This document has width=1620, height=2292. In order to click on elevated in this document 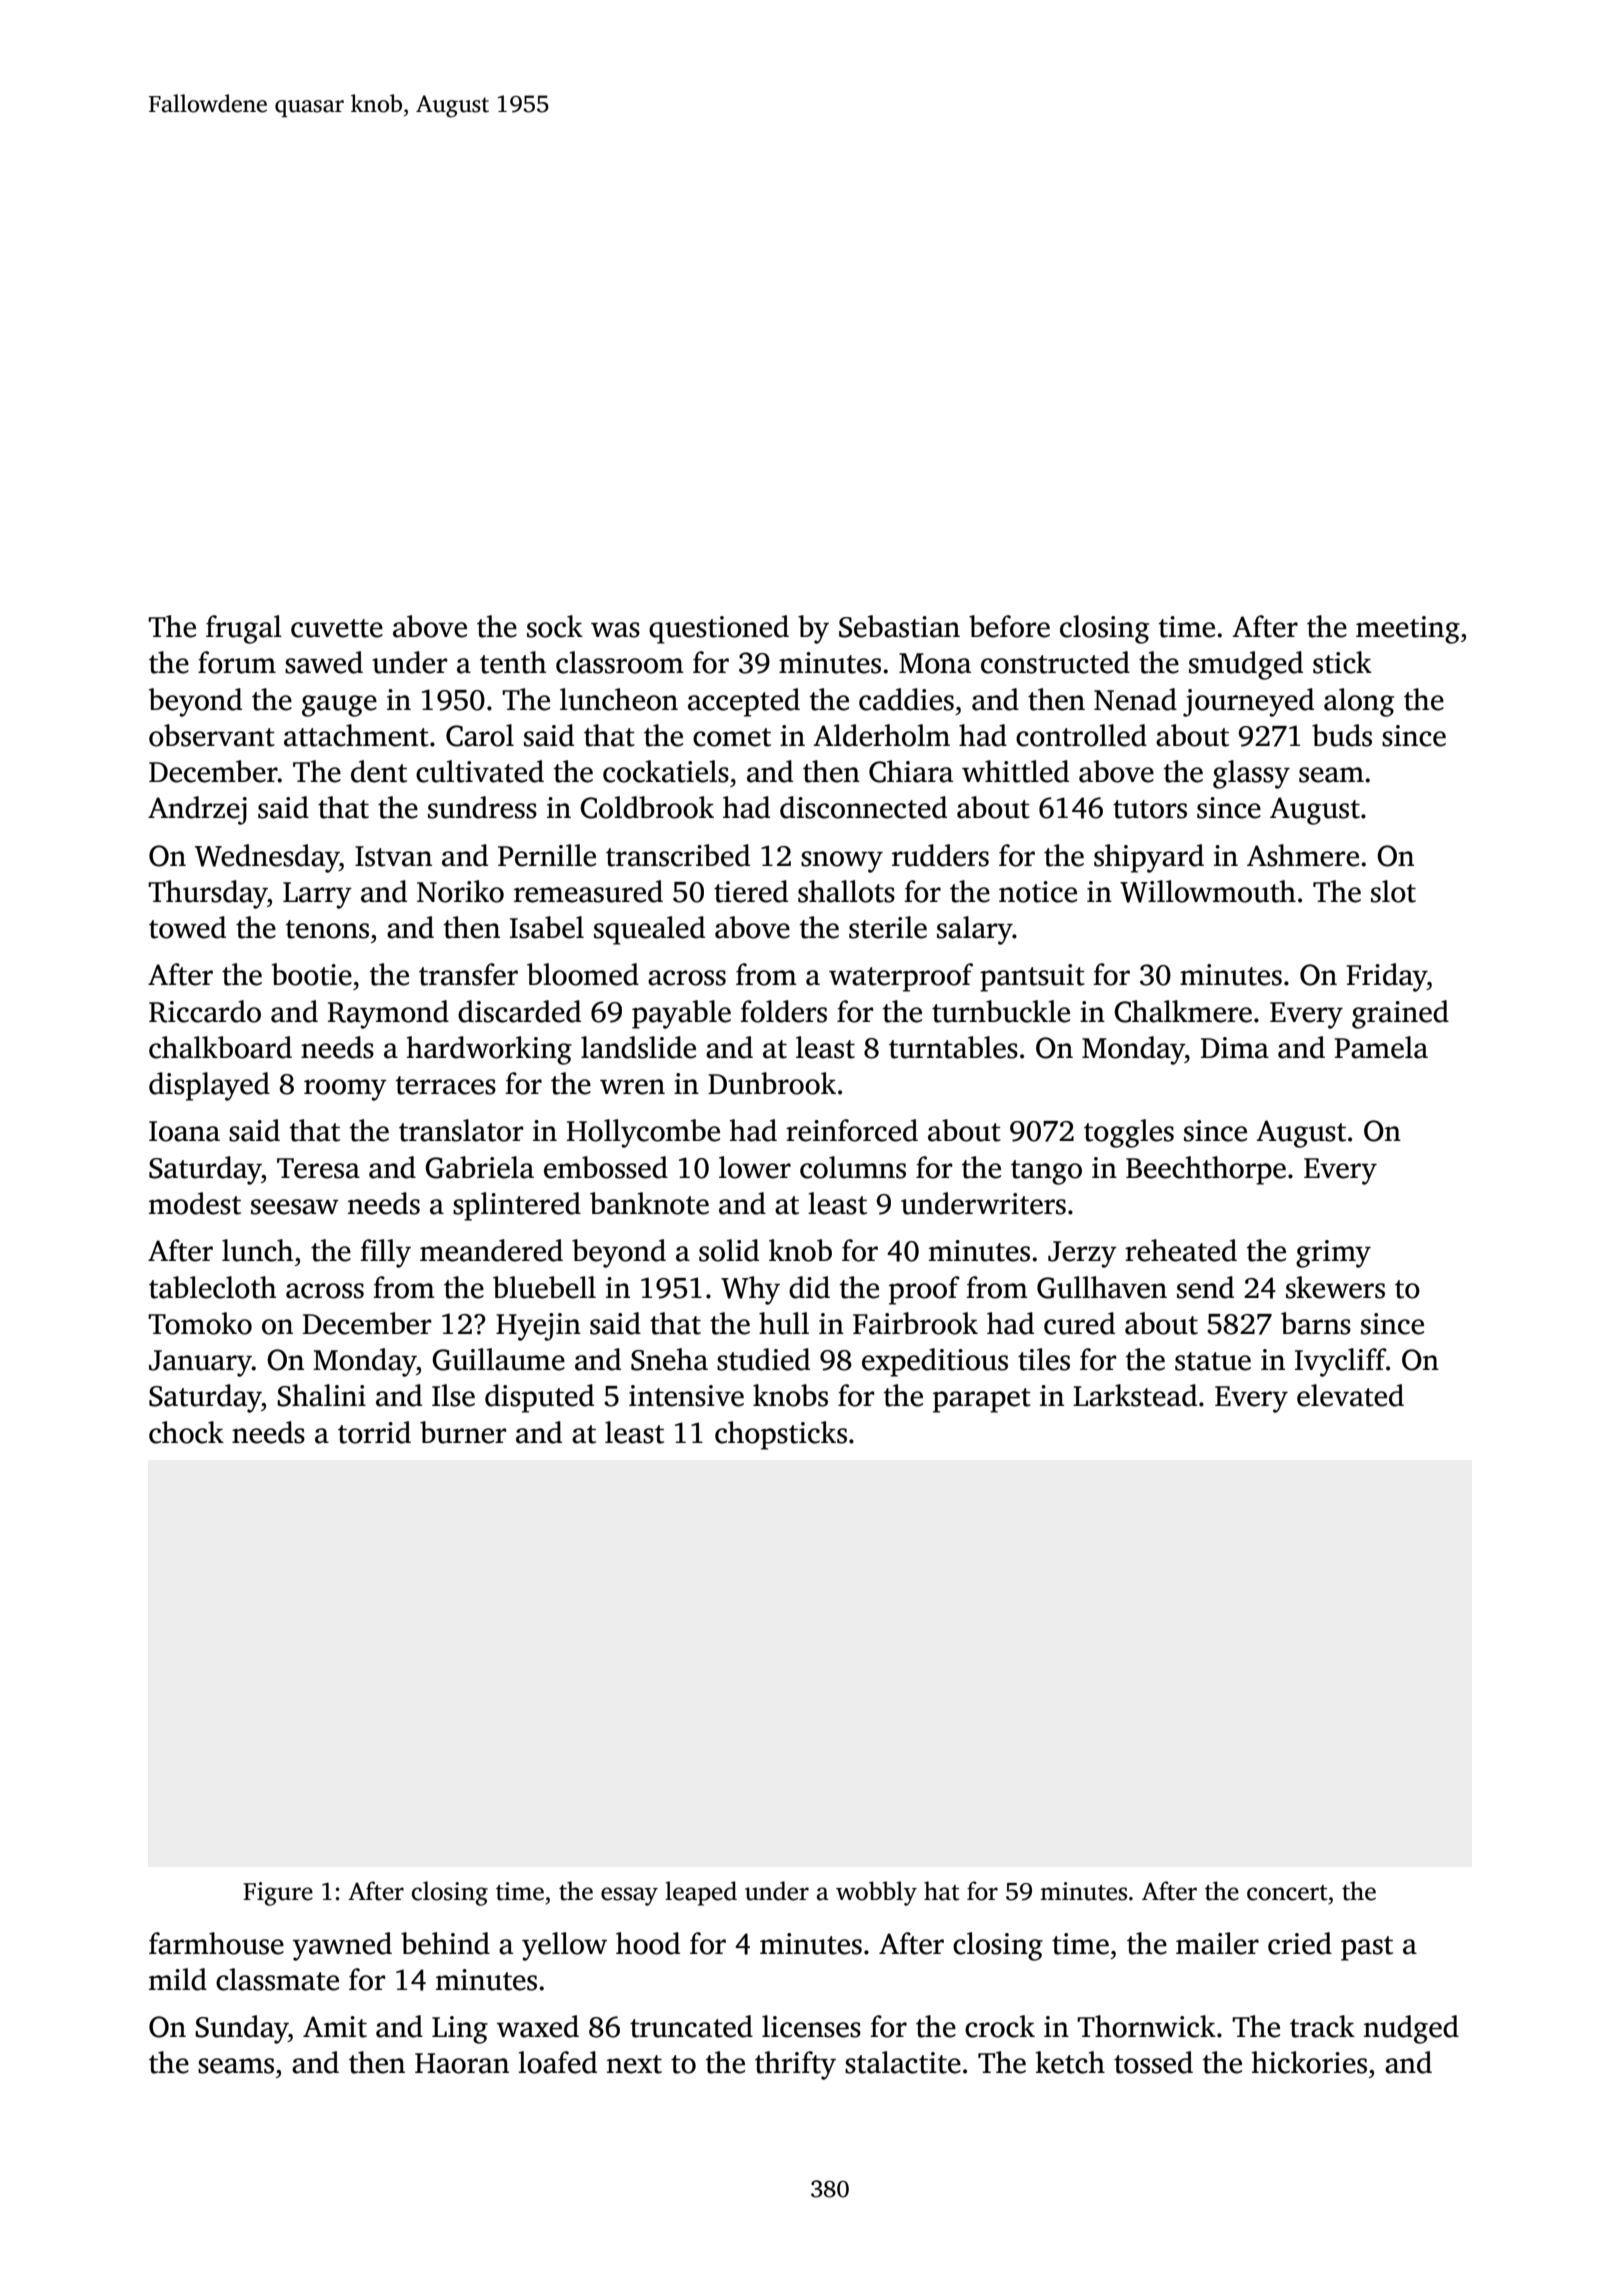, I will do `click(1350, 1395)`.
